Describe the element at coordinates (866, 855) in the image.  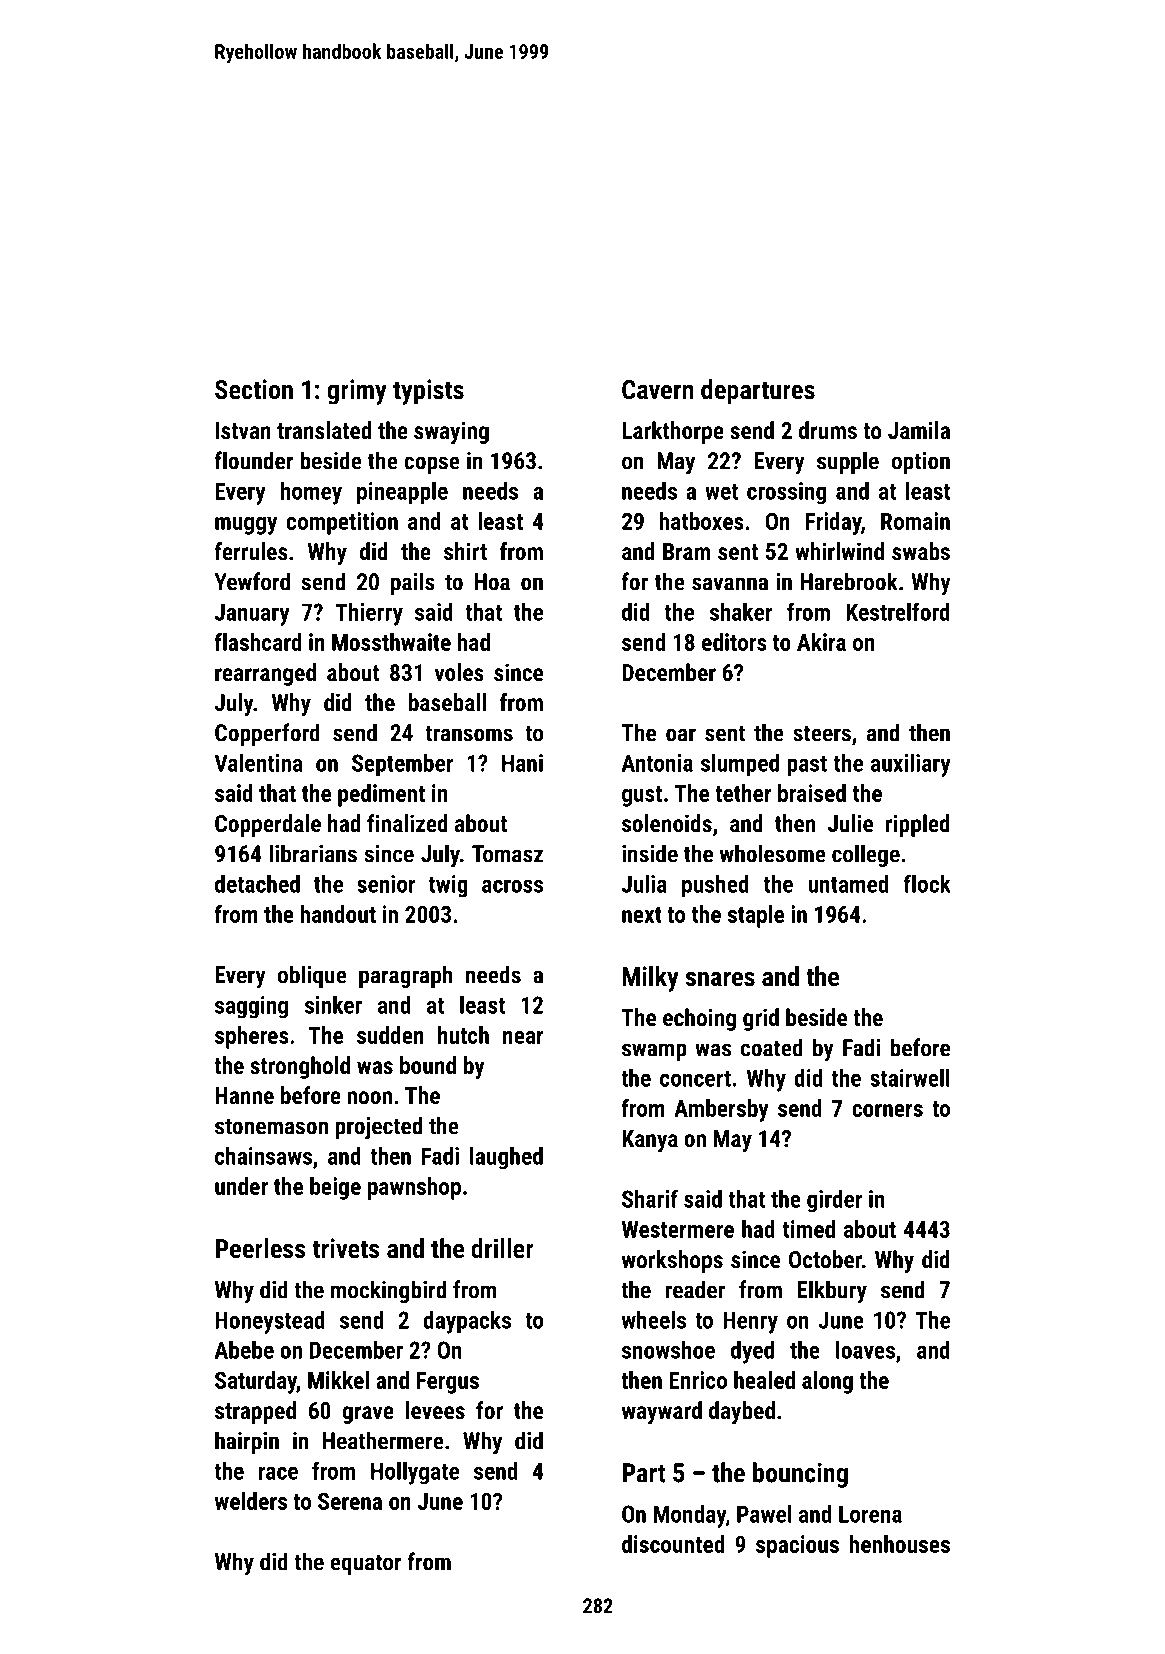
I see `college` at that location.
